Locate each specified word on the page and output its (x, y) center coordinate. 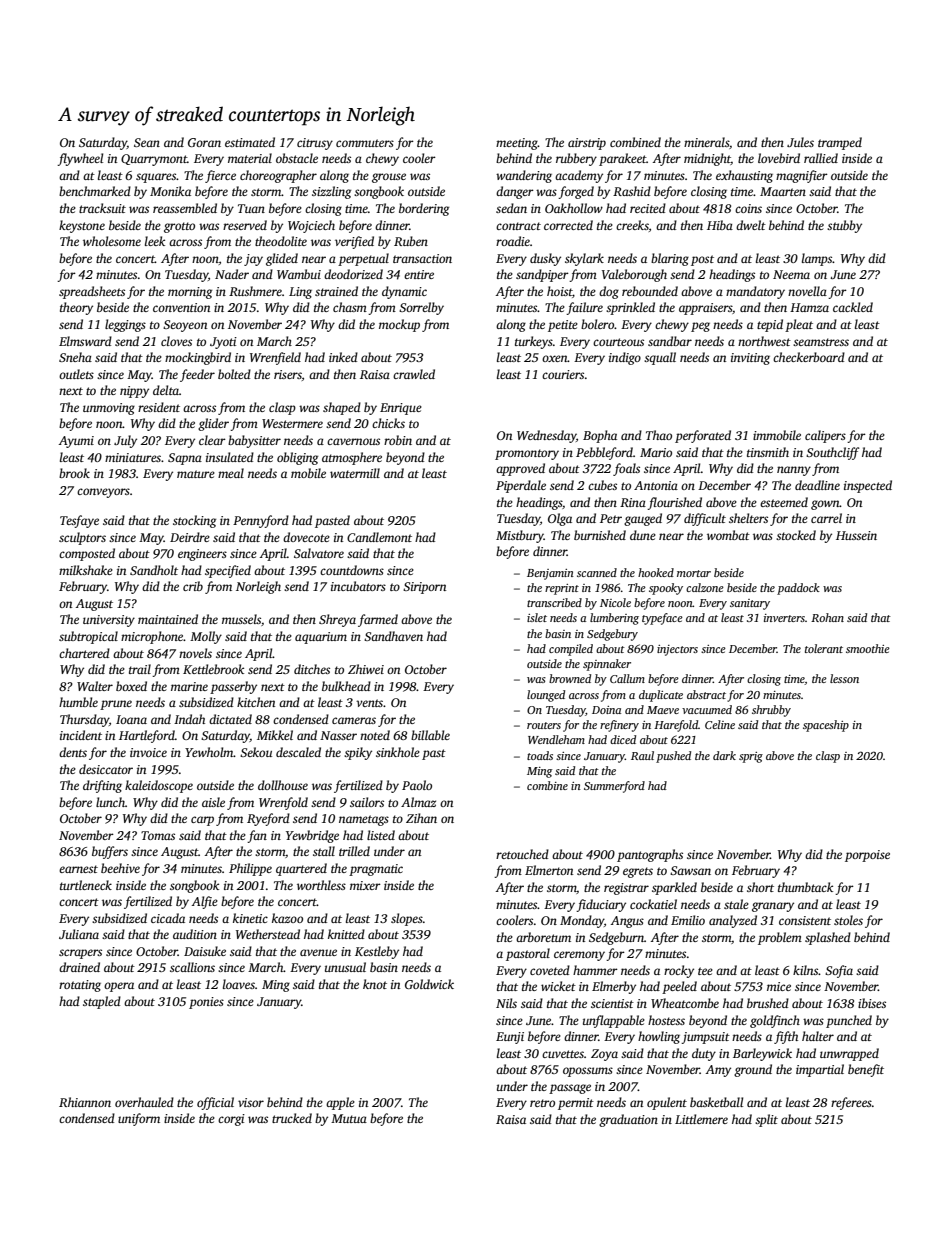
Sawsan (690, 870)
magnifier (802, 176)
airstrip (587, 144)
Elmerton (549, 870)
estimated (250, 142)
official (215, 1103)
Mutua (349, 1118)
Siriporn (424, 588)
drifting (102, 786)
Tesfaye (79, 521)
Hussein (856, 535)
